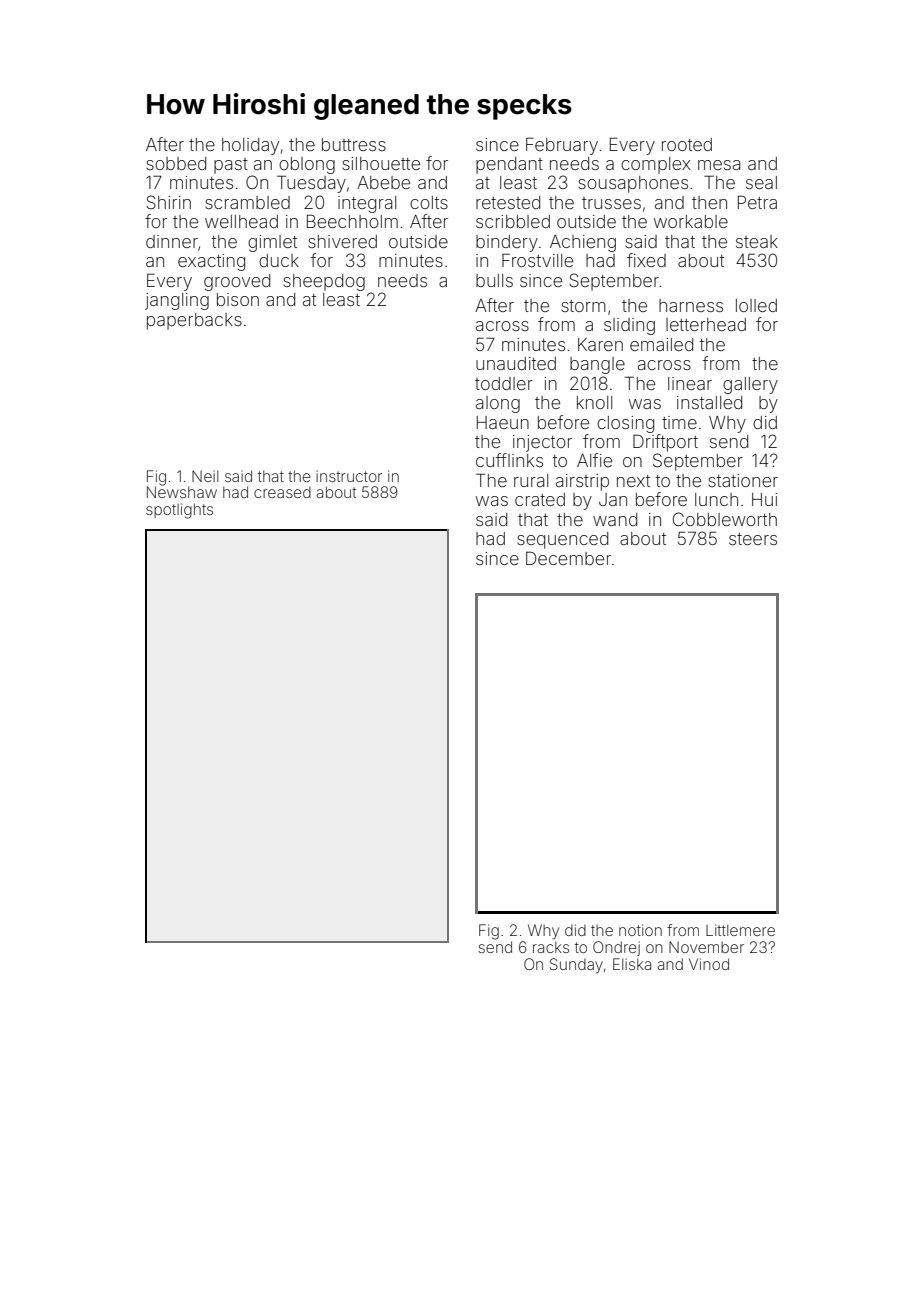  Describe the element at coordinates (250, 146) in the screenshot. I see `holiday` at that location.
